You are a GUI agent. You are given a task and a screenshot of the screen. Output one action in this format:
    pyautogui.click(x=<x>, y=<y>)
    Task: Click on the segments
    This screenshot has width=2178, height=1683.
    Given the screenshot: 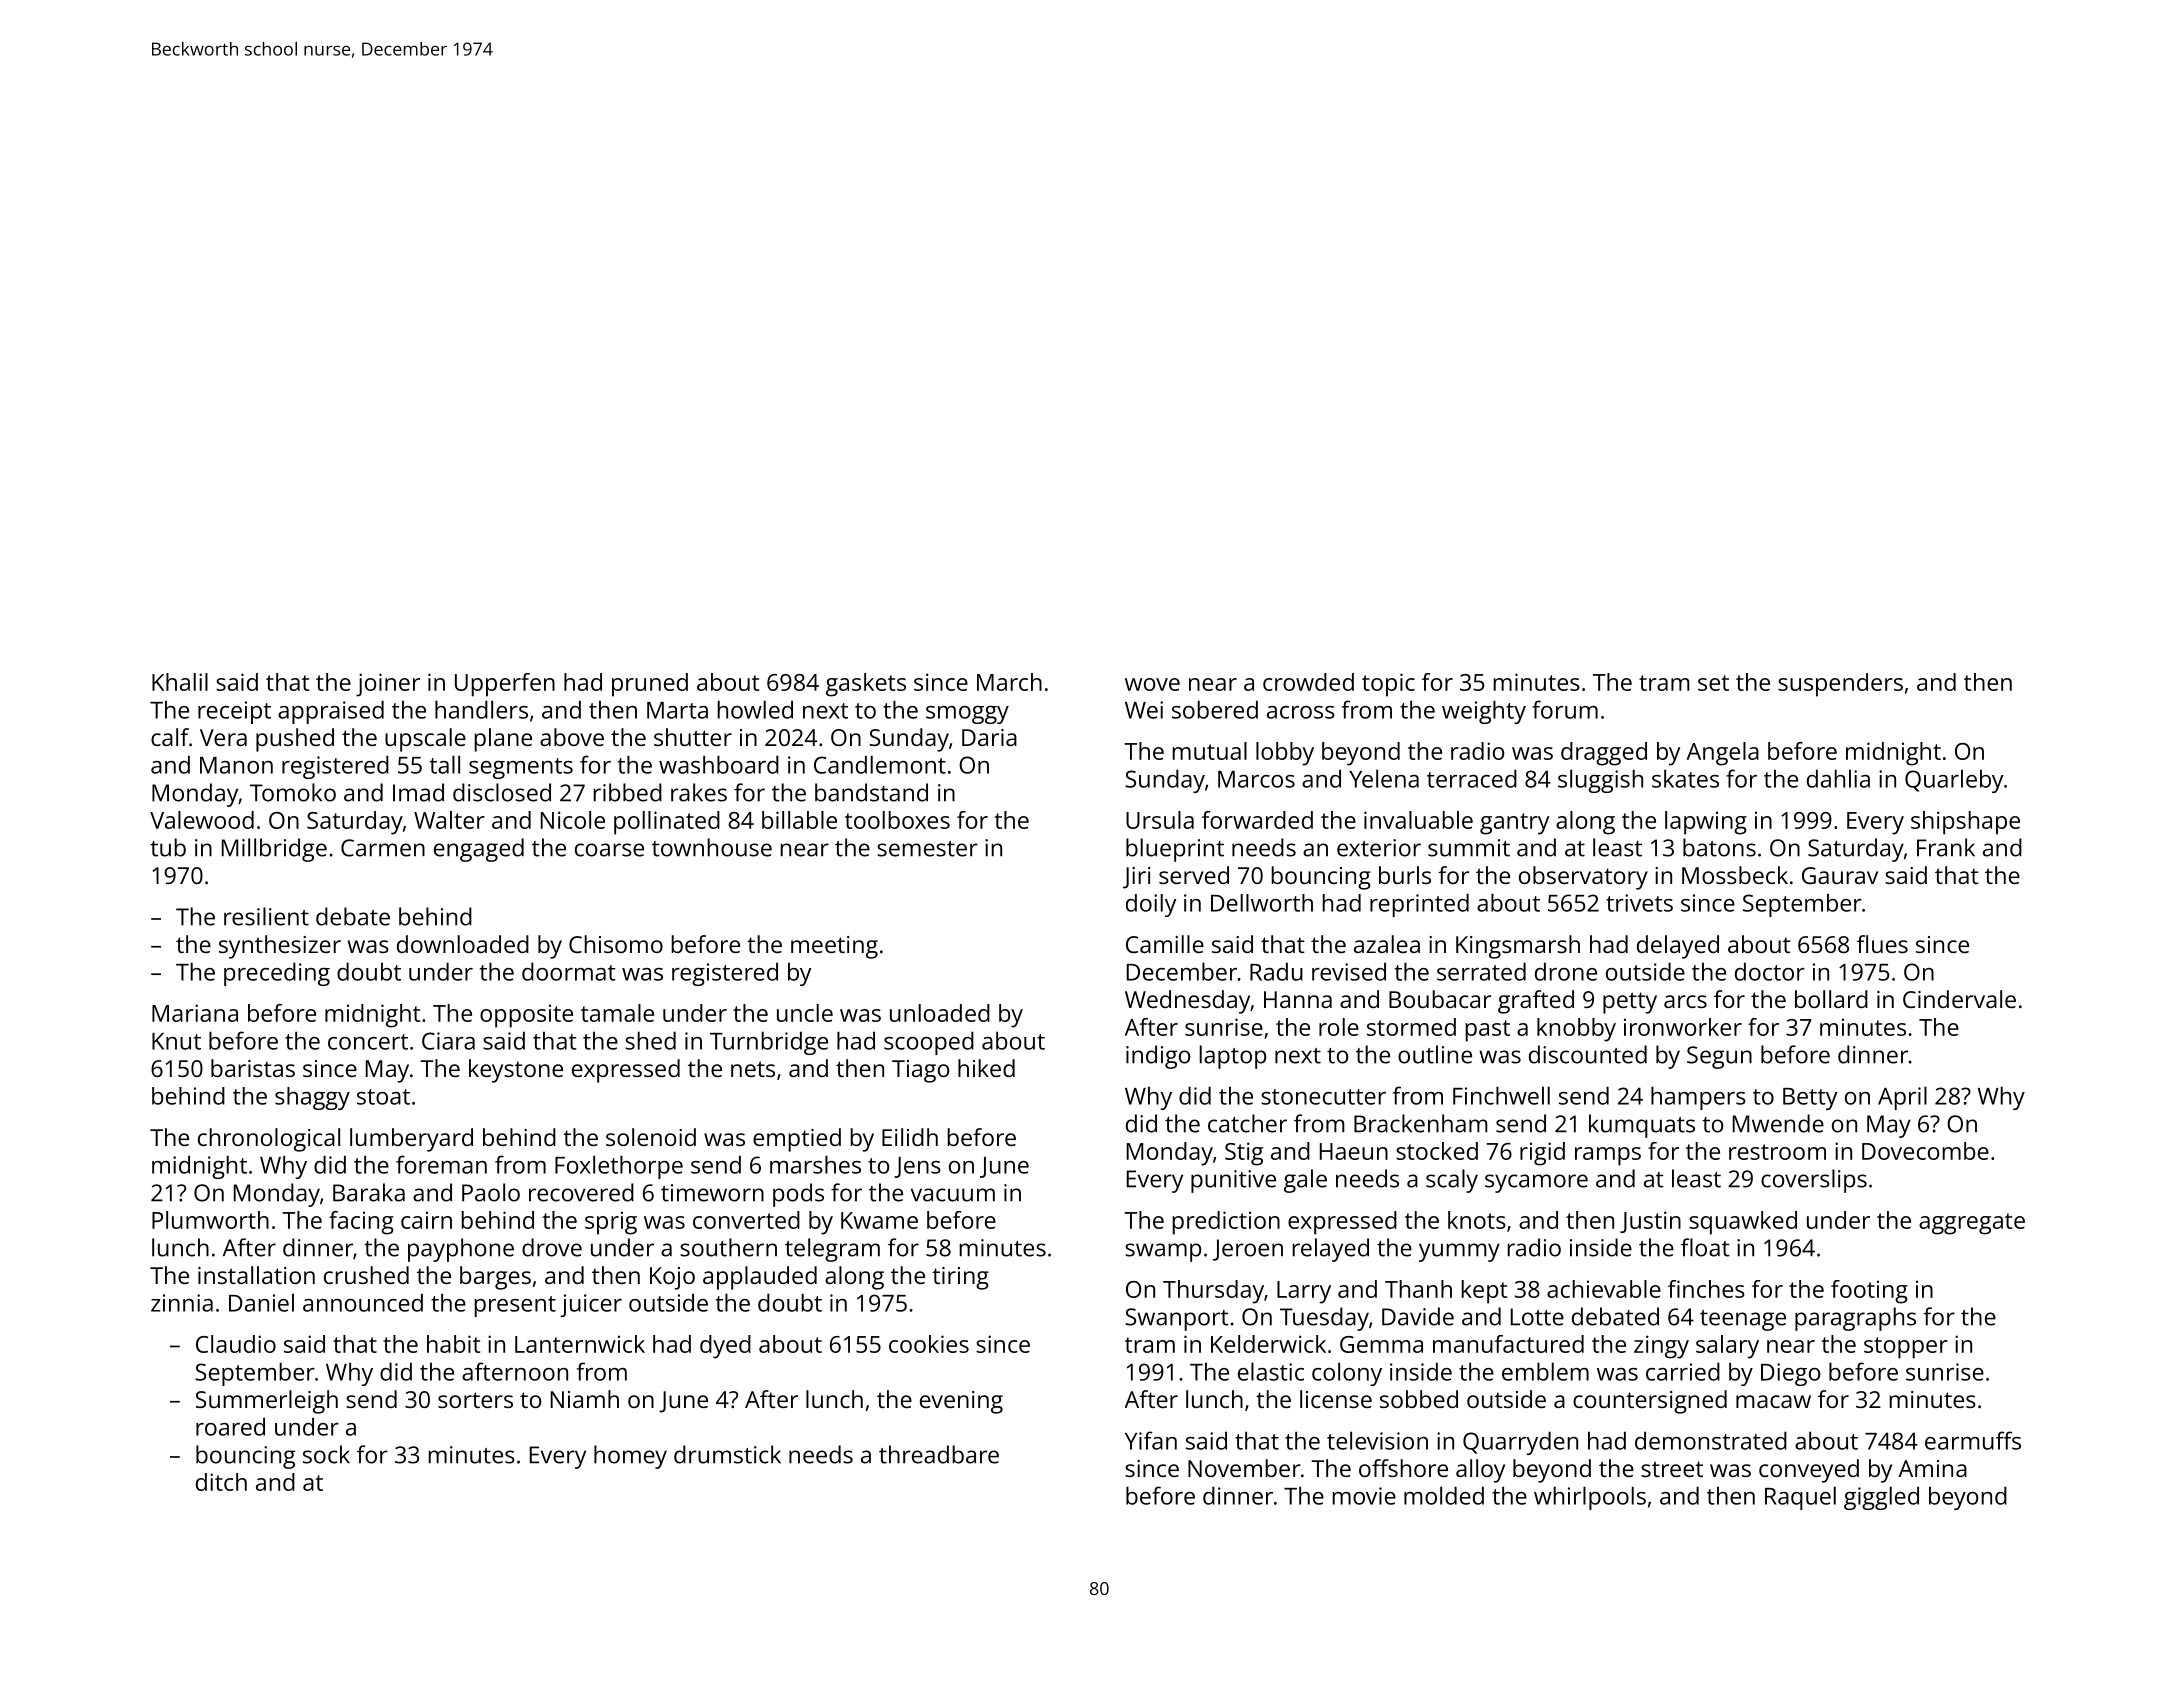 What is the action you would take?
    pyautogui.click(x=521, y=768)
